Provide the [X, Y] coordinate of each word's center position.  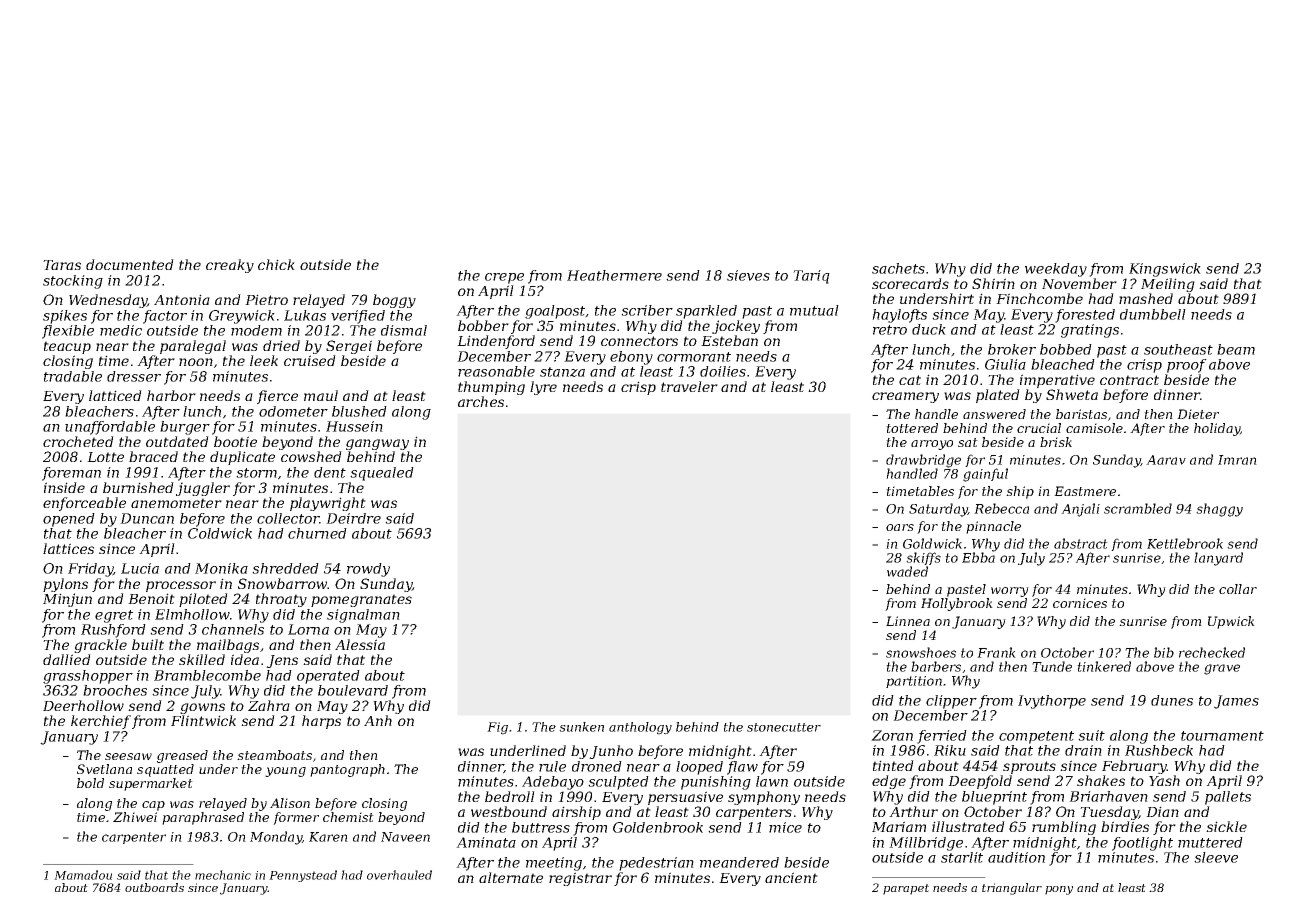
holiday [1217, 429]
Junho [611, 752]
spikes [65, 317]
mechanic [223, 875]
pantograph [347, 770]
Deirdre [353, 518]
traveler [689, 386]
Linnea [908, 621]
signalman [363, 616]
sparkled [706, 312]
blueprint [994, 798]
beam [1236, 349]
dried [281, 345]
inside [64, 487]
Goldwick [932, 543]
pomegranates [361, 600]
